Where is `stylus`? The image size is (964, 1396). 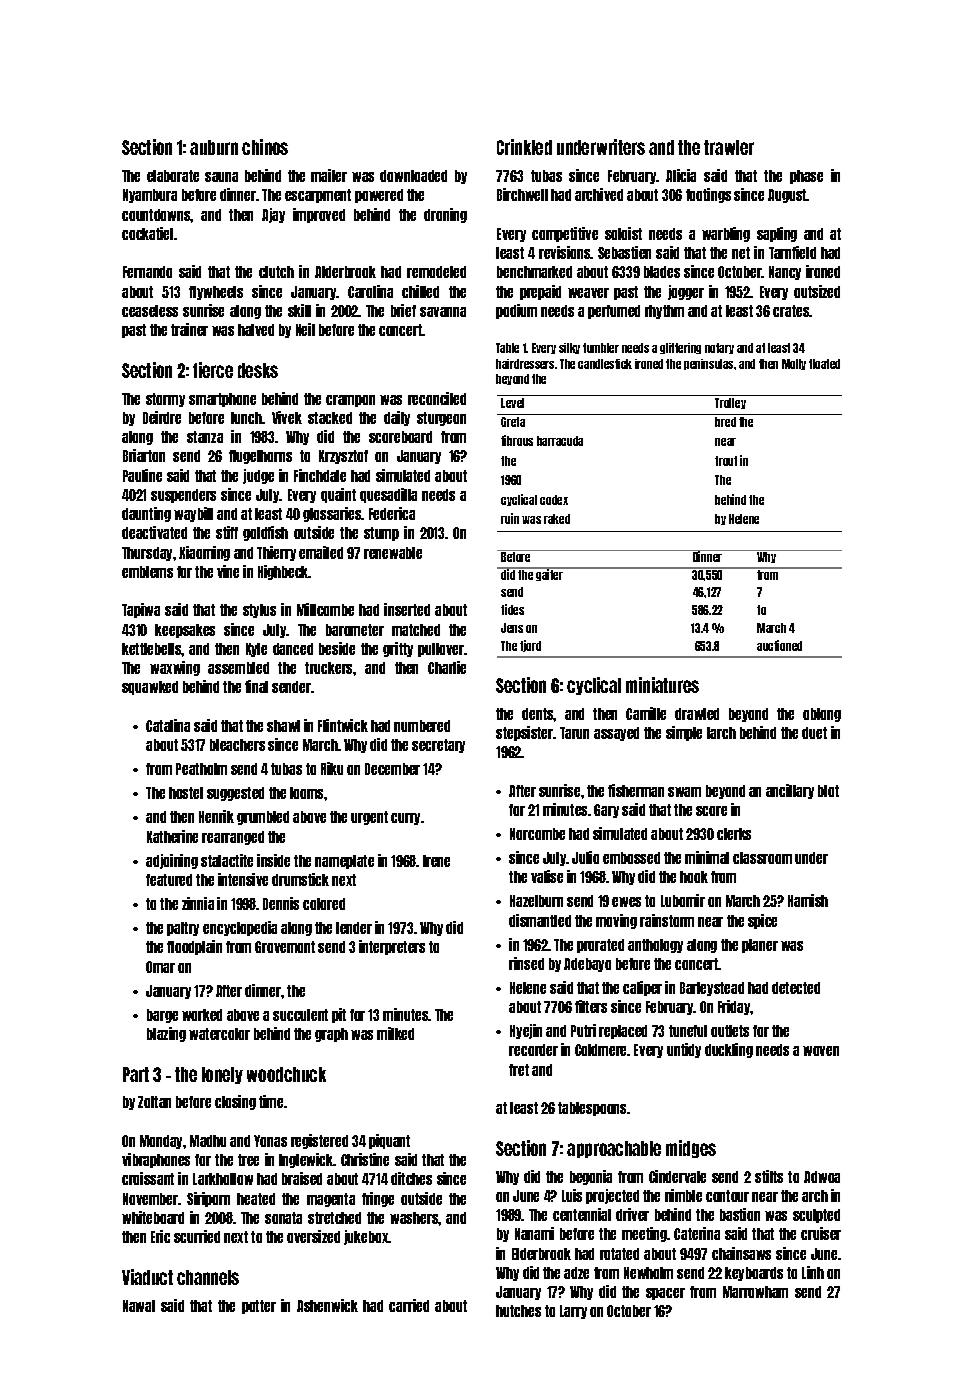 stylus is located at coordinates (259, 611).
